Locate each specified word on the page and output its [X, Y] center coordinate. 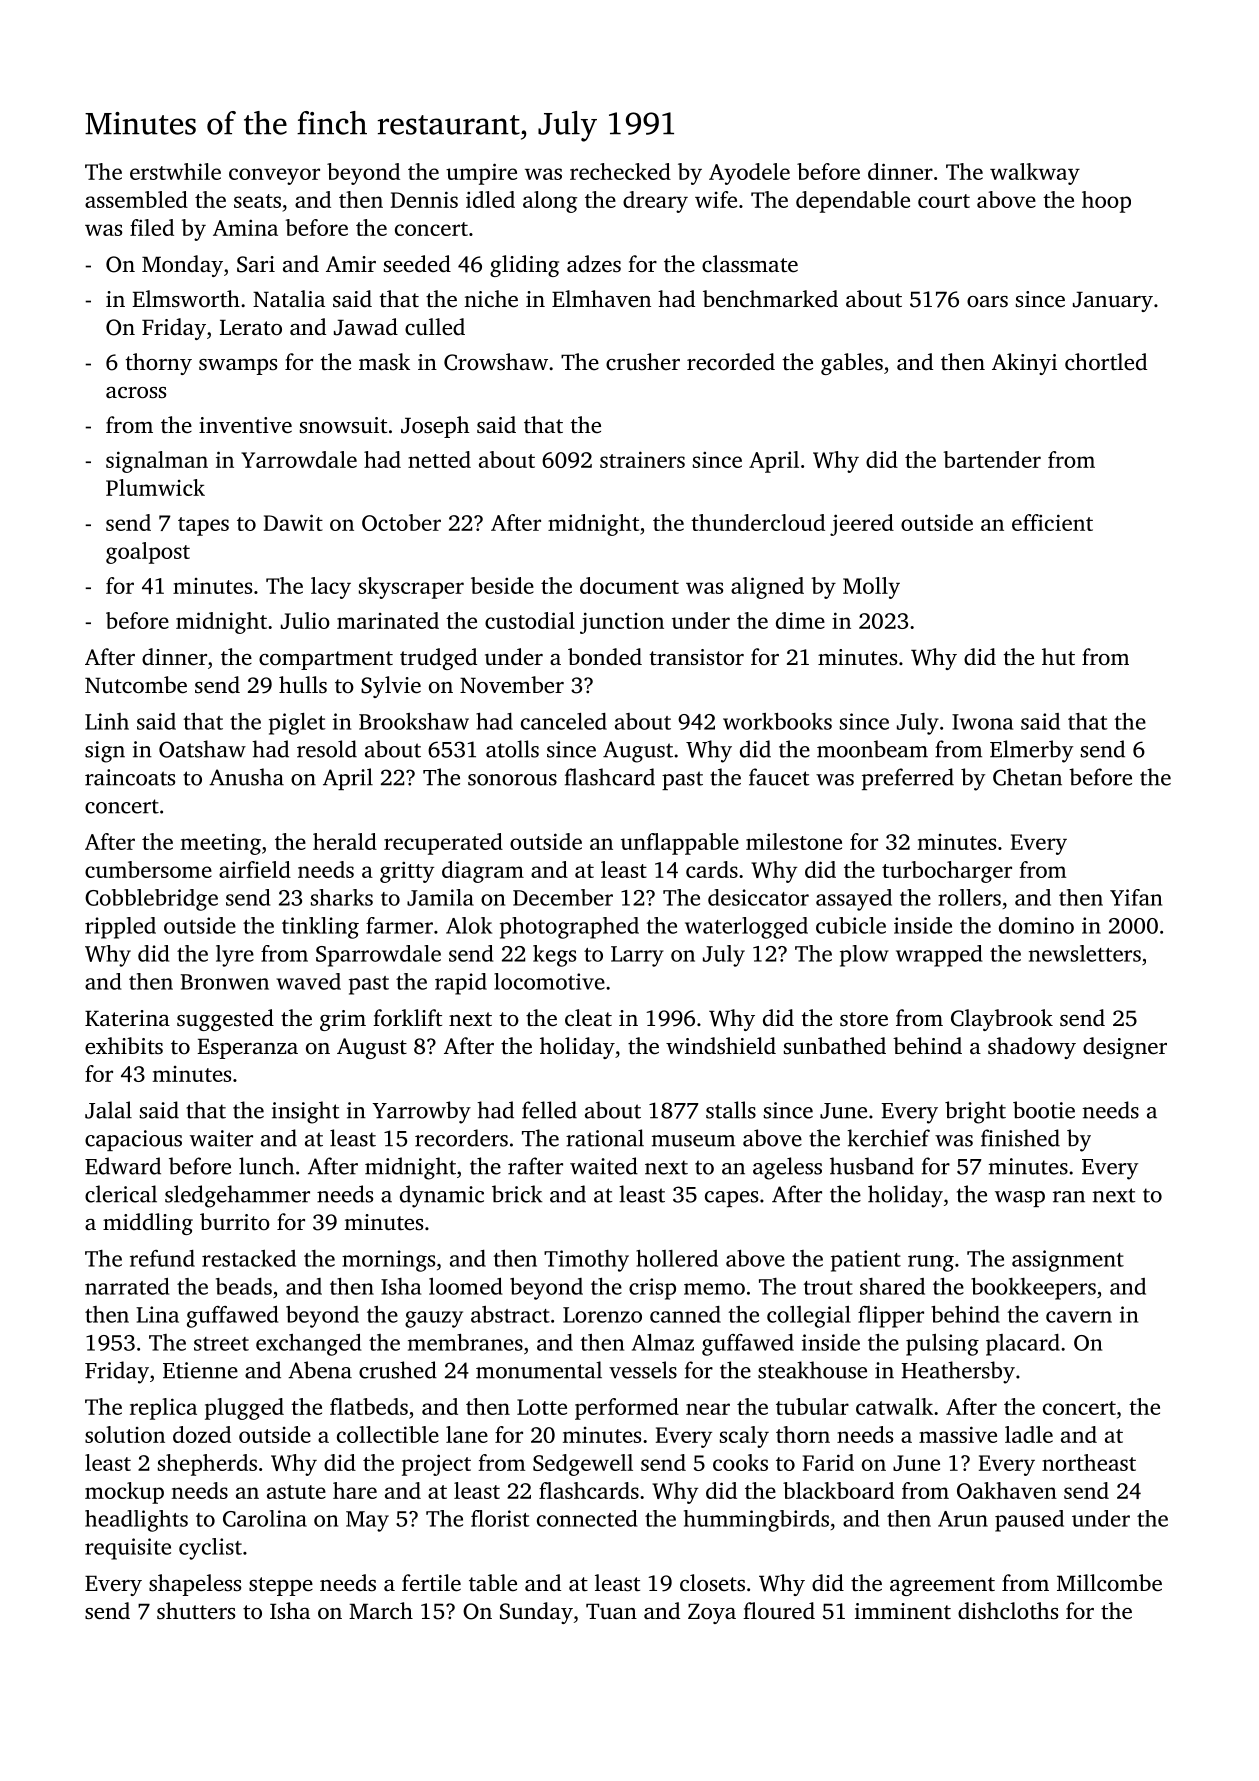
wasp [1020, 1199]
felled [549, 1110]
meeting [221, 844]
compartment [326, 660]
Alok [469, 925]
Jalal [108, 1110]
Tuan [611, 1611]
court [944, 201]
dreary [655, 202]
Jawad [366, 327]
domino [1036, 925]
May [367, 1521]
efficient [1052, 522]
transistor [696, 657]
